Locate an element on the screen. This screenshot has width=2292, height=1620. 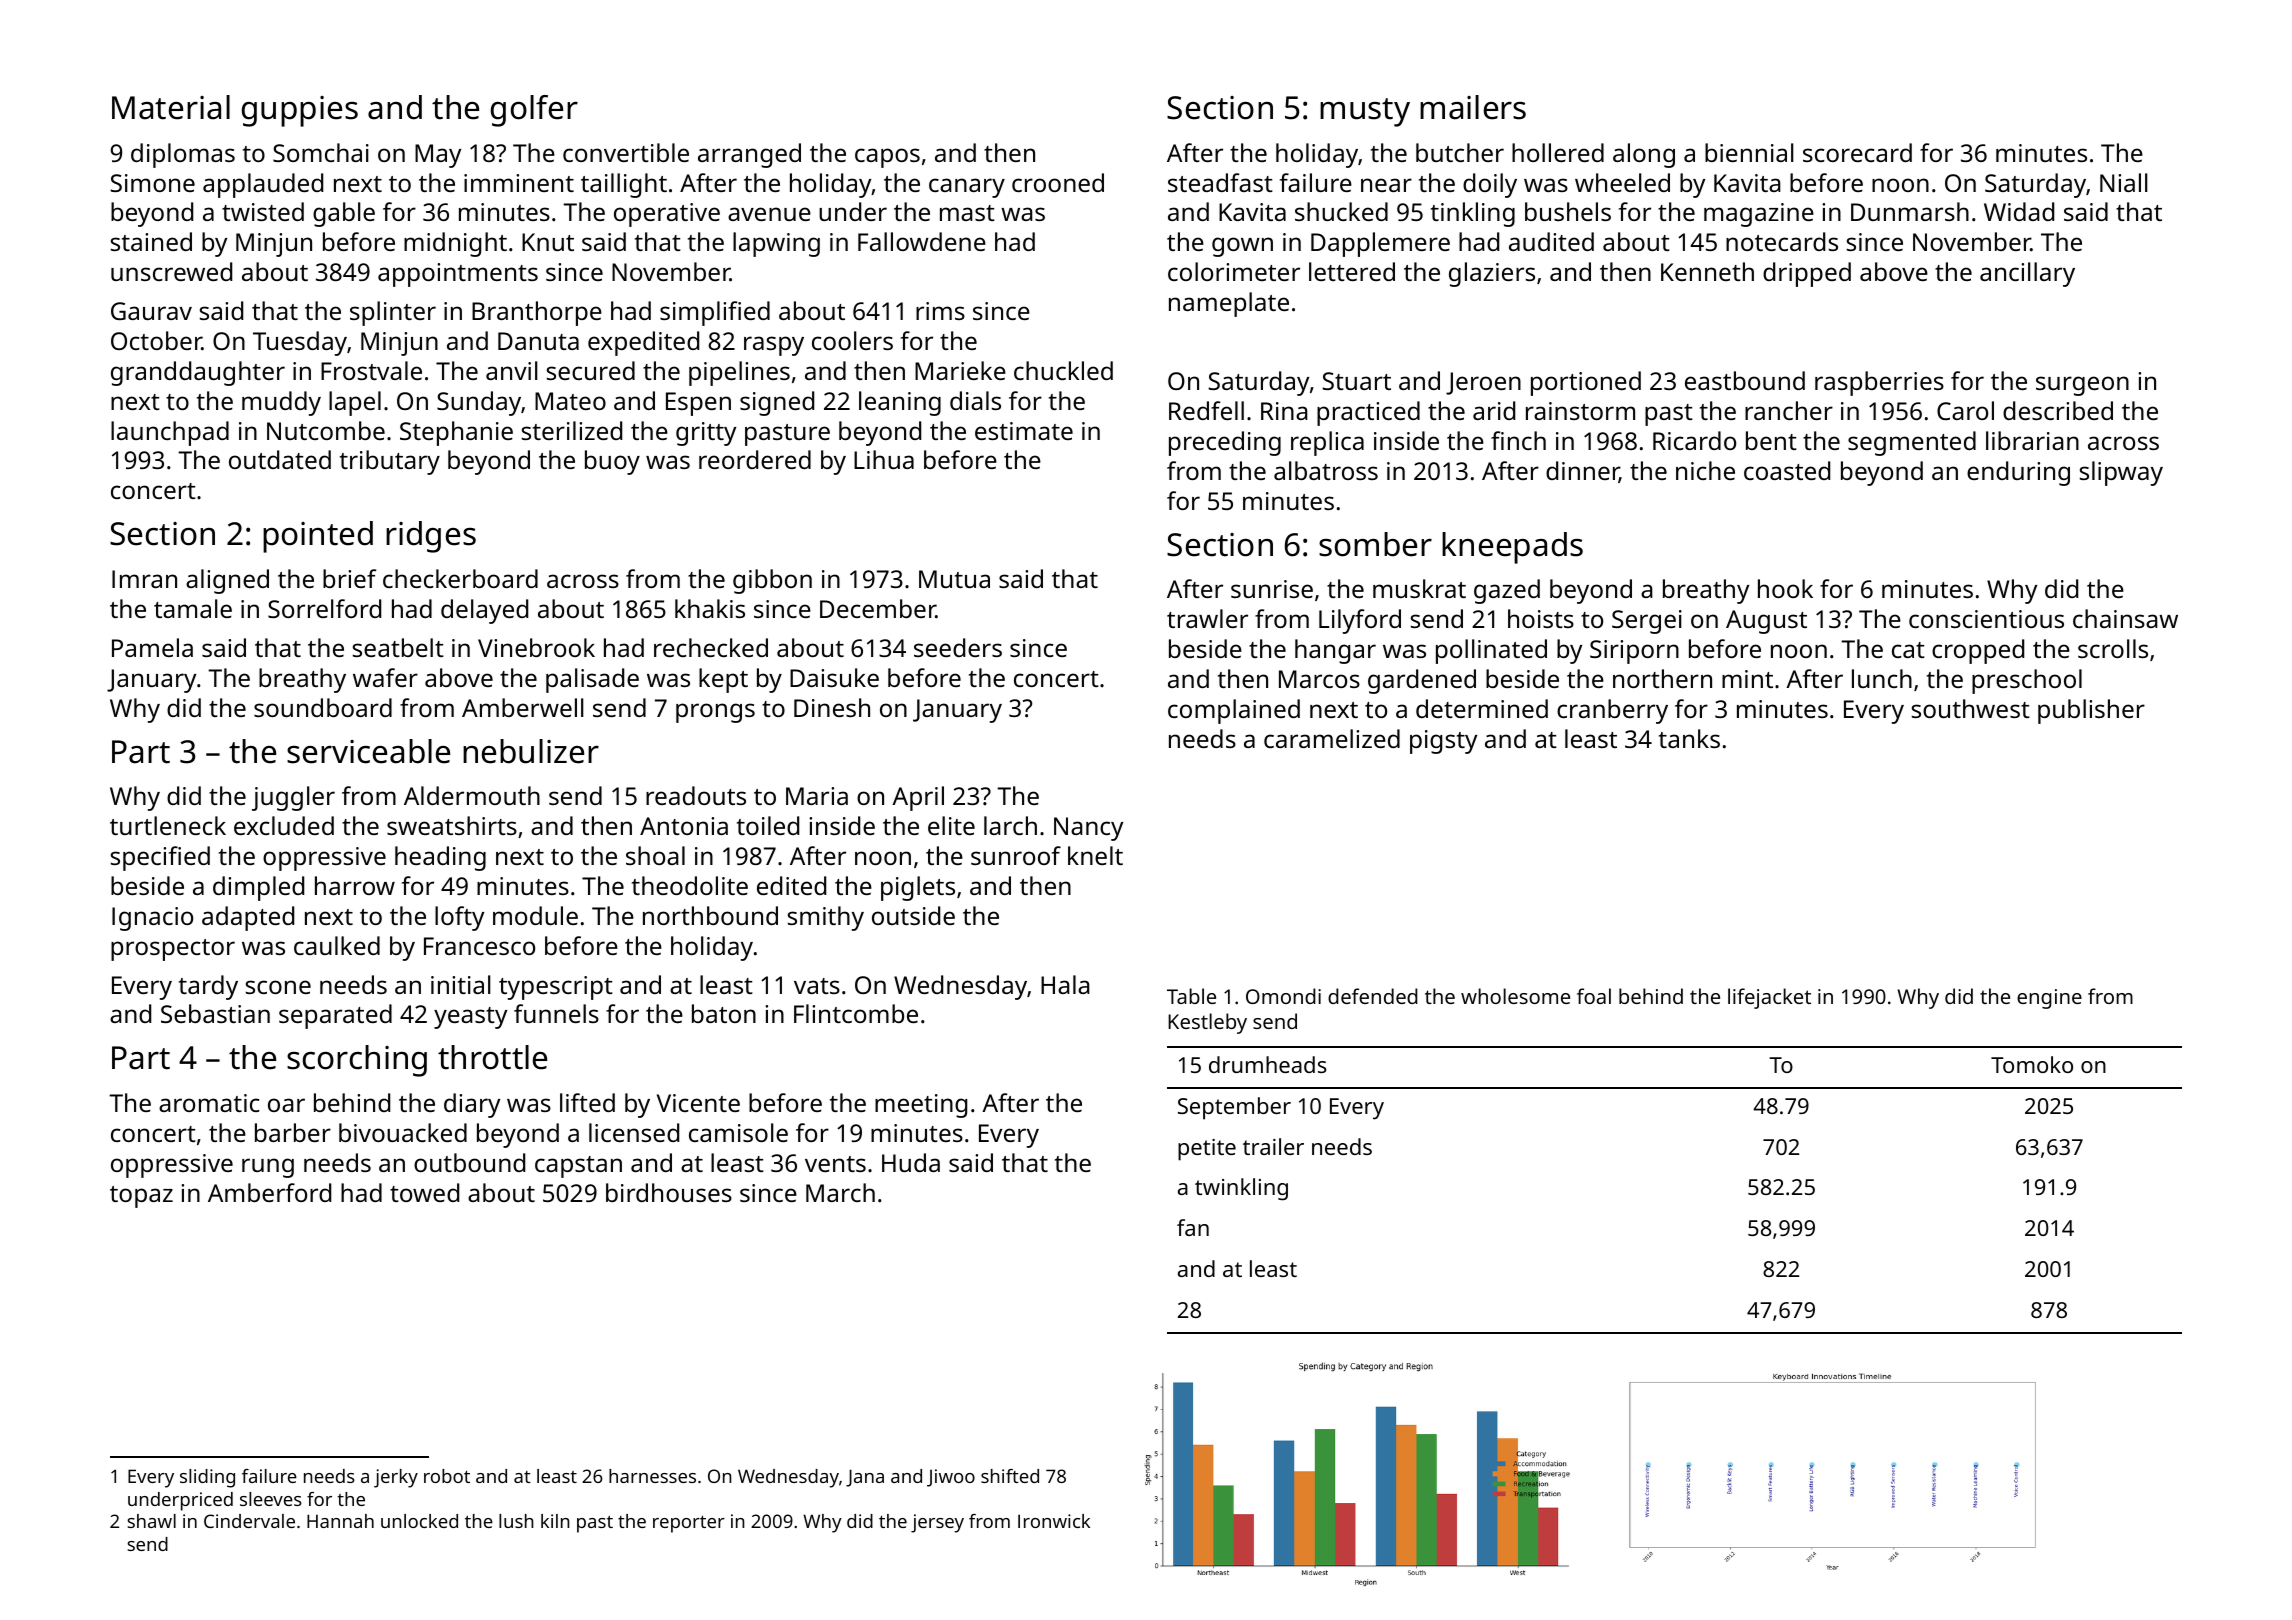
Hala is located at coordinates (1065, 984).
